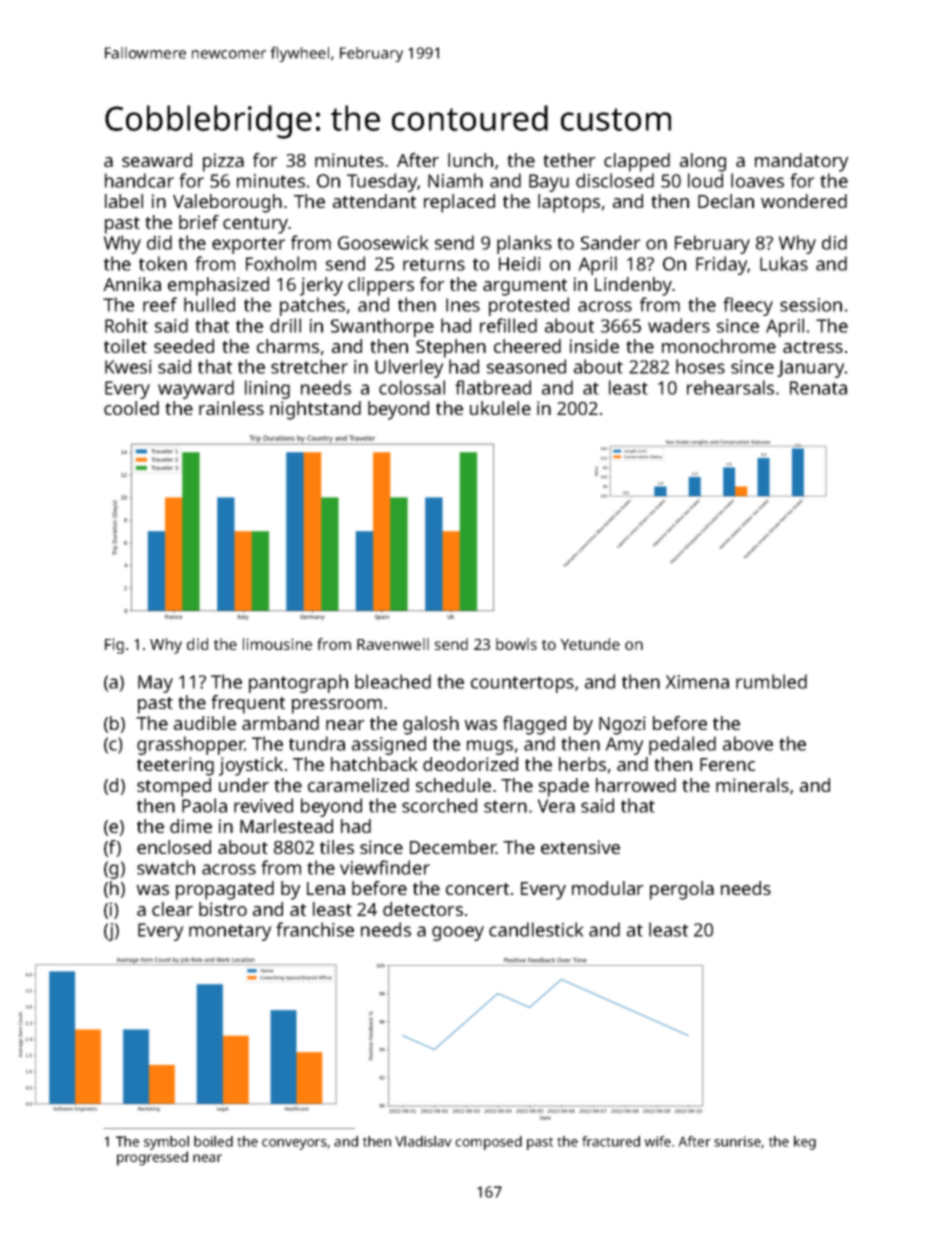 The image size is (952, 1233). What do you see at coordinates (730, 387) in the page?
I see `rehearsals` at bounding box center [730, 387].
